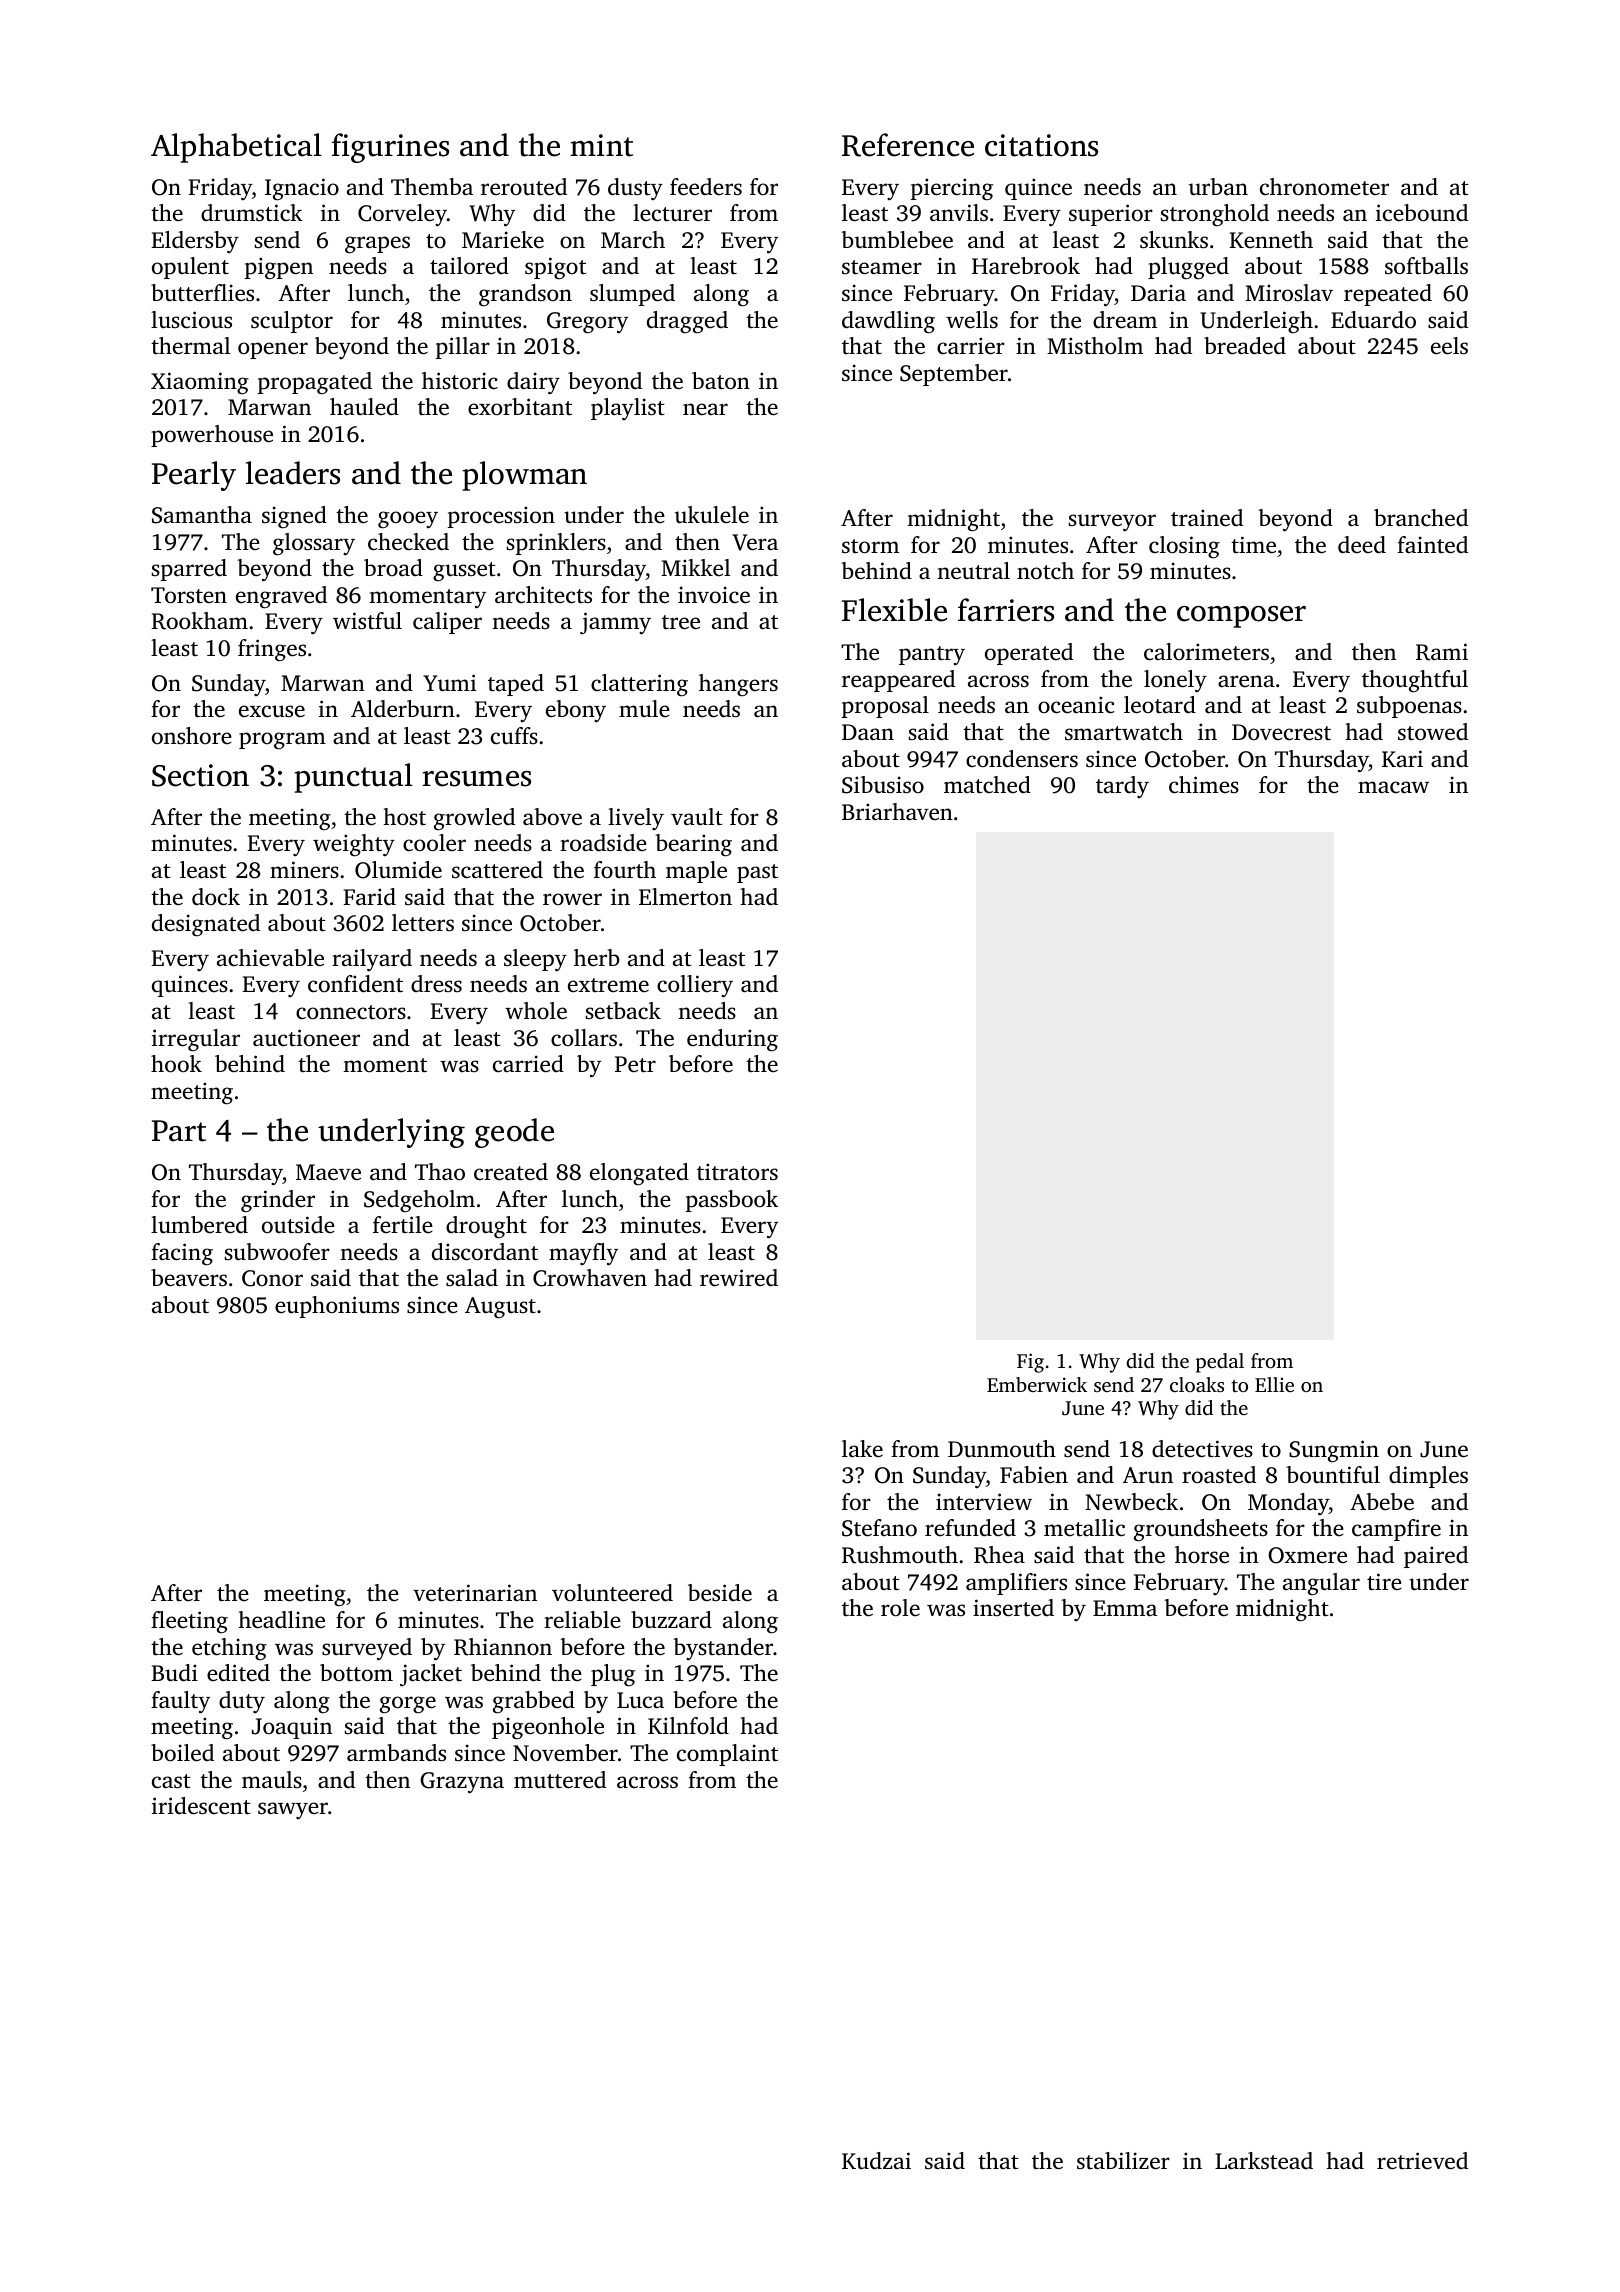 This screenshot has height=2292, width=1620. I want to click on Kudzai, so click(876, 2161).
